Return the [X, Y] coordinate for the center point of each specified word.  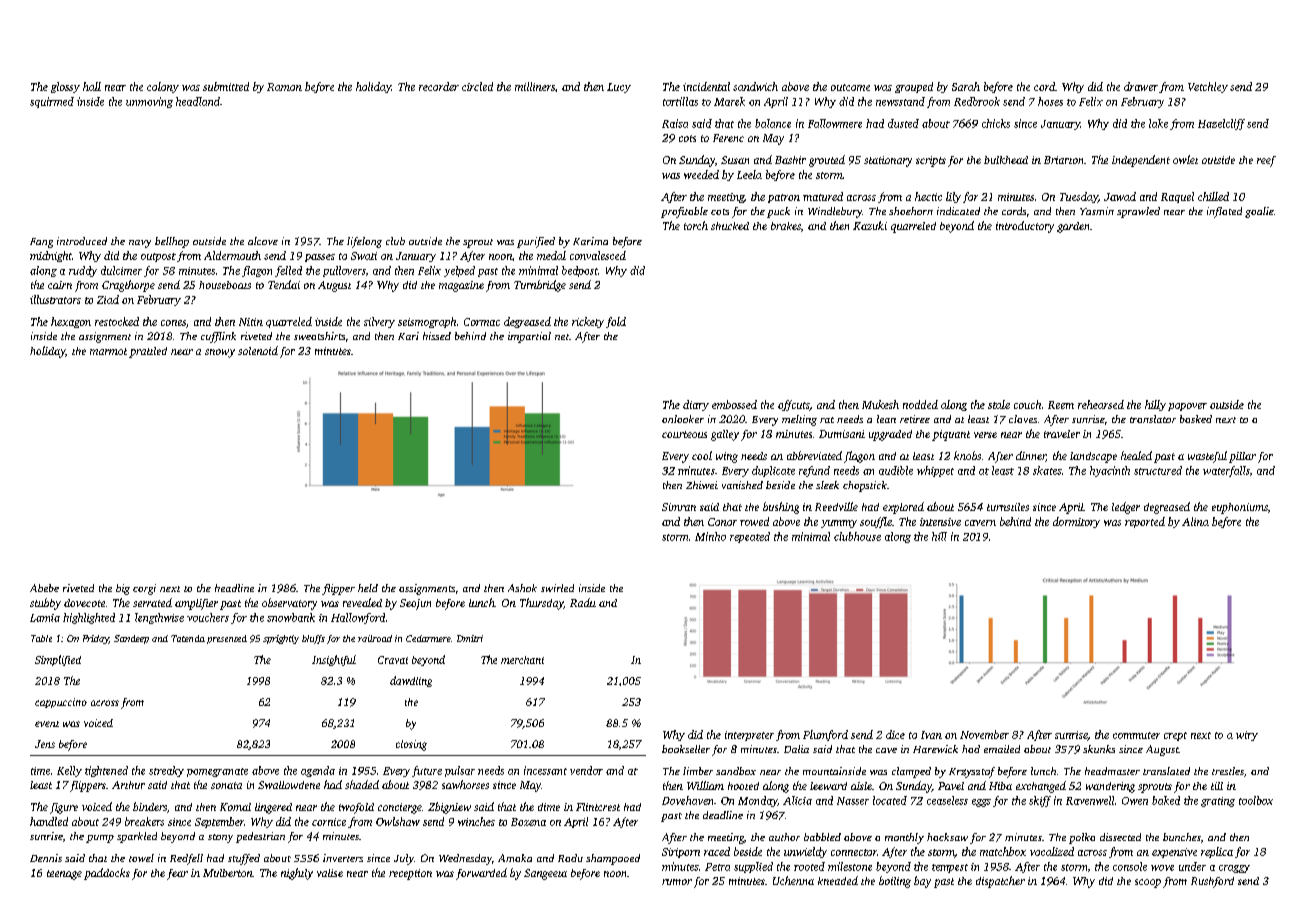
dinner [1031, 456]
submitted [226, 86]
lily [953, 197]
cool [702, 455]
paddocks [107, 874]
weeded [701, 174]
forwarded [481, 874]
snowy [220, 353]
